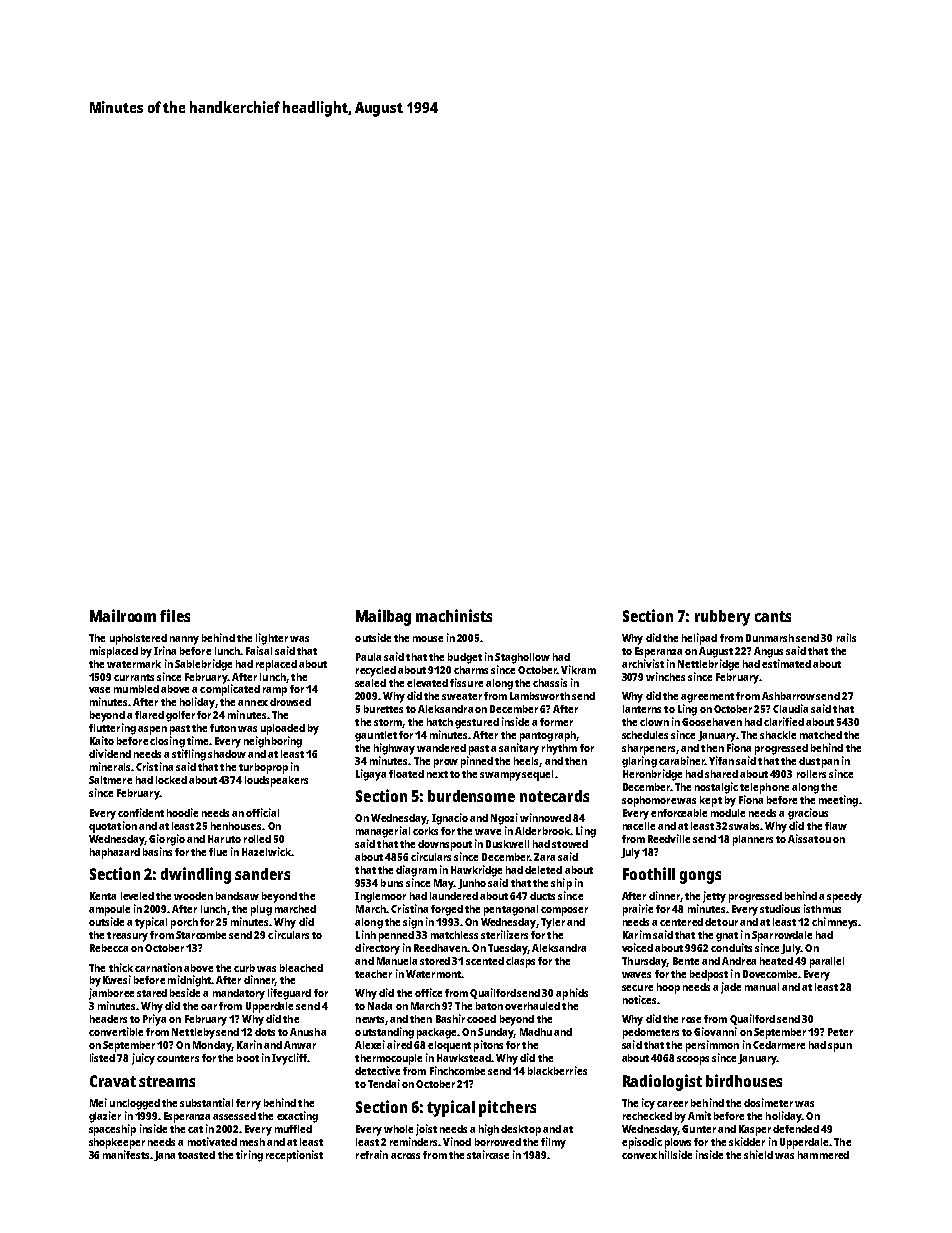 The width and height of the document is (952, 1233). Describe the element at coordinates (440, 948) in the document. I see `Reedhaven` at that location.
